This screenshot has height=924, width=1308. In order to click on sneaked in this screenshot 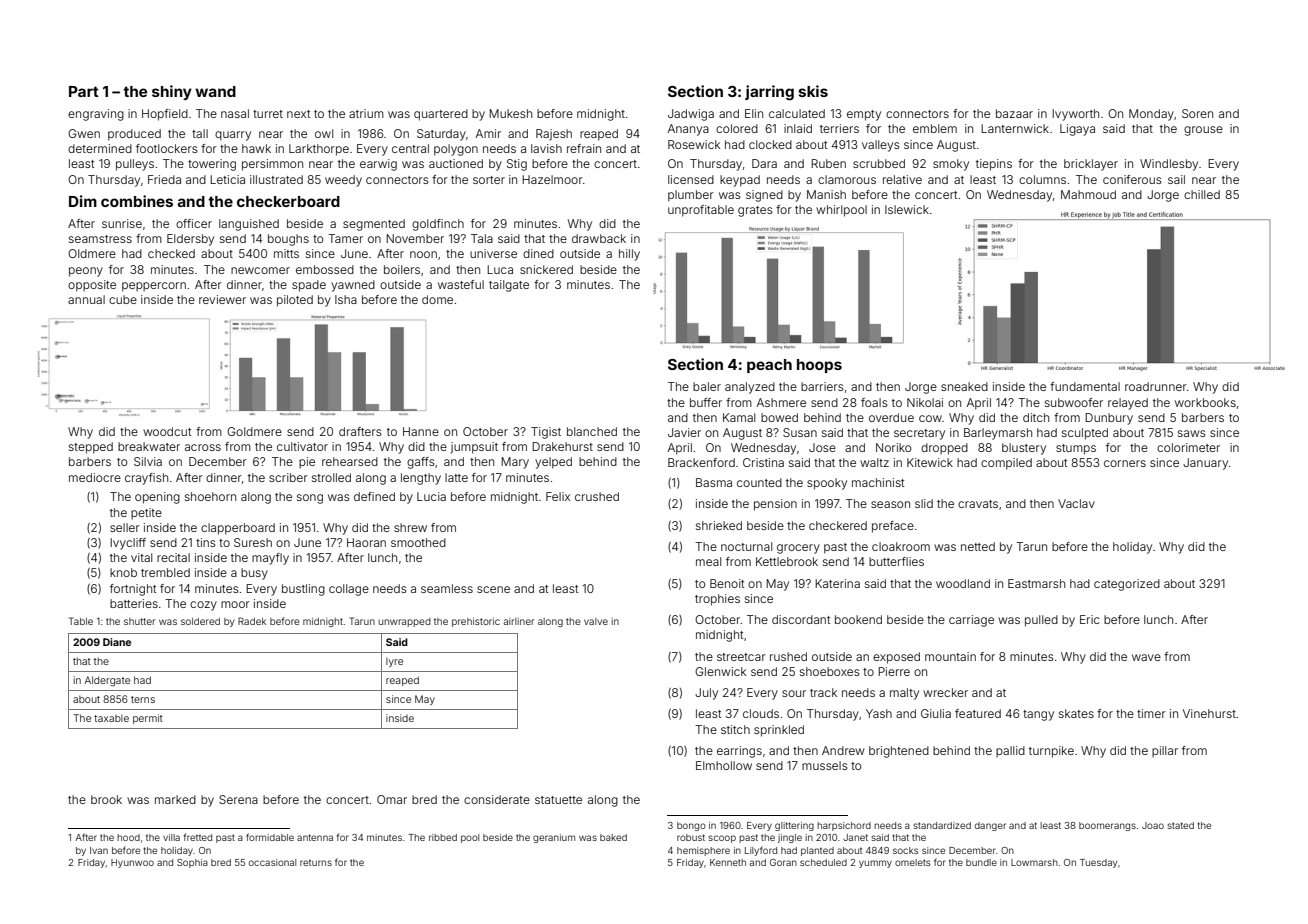, I will do `click(964, 386)`.
